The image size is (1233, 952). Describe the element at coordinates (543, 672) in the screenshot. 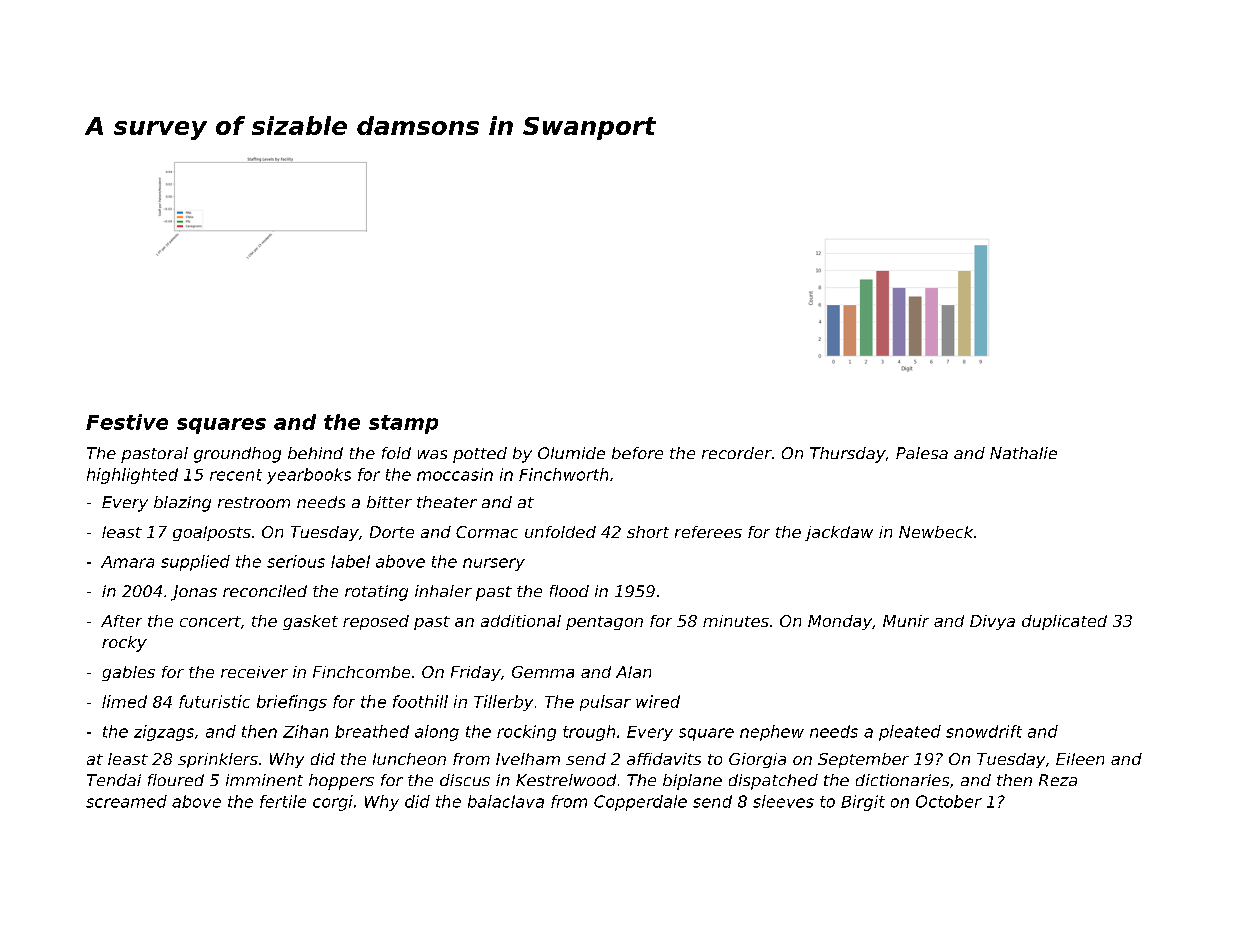

I see `Gemma` at that location.
